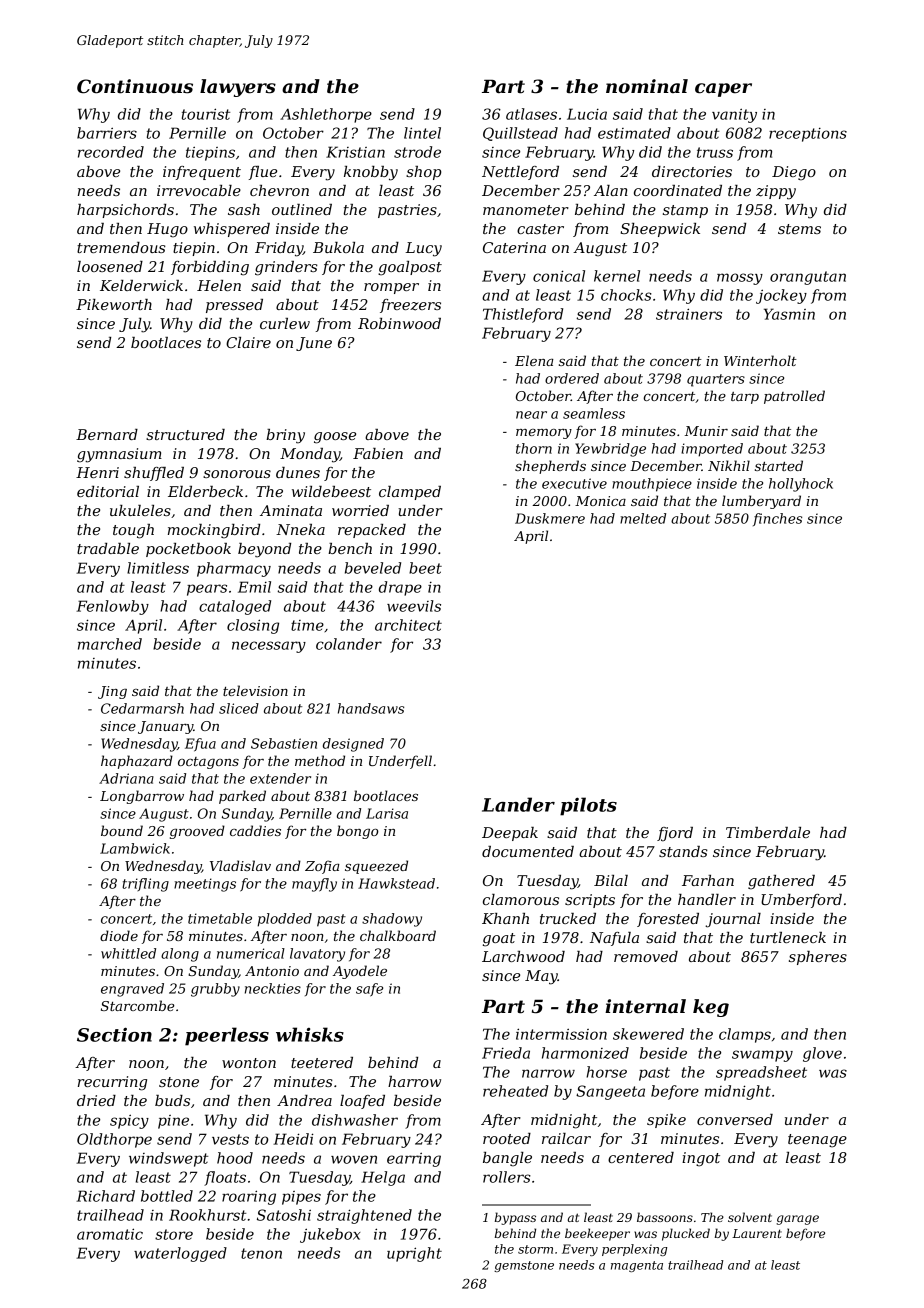 Image resolution: width=924 pixels, height=1308 pixels. What do you see at coordinates (358, 832) in the image?
I see `bongo` at bounding box center [358, 832].
